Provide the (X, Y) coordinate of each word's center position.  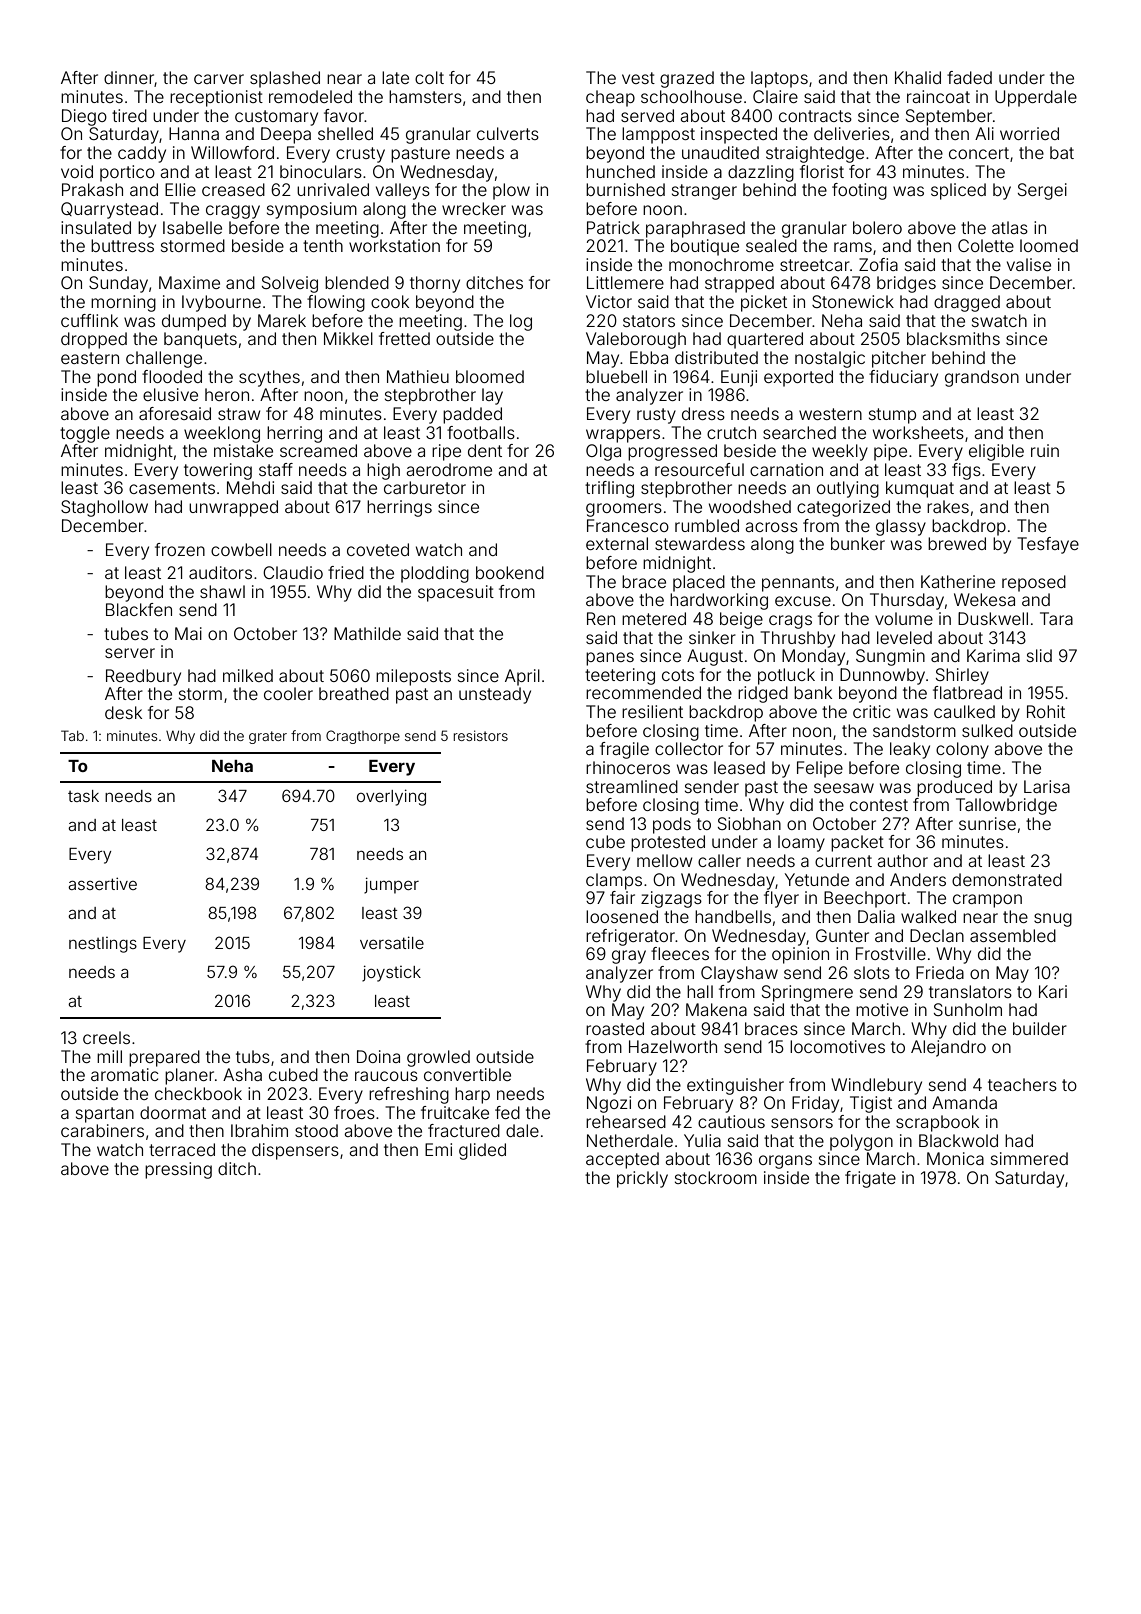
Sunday (118, 284)
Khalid (918, 77)
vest (638, 78)
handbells (733, 916)
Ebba (649, 357)
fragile (624, 750)
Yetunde (817, 879)
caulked (964, 711)
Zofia (878, 264)
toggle (85, 434)
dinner (129, 77)
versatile (392, 942)
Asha (242, 1074)
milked (248, 675)
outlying (848, 489)
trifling (609, 489)
